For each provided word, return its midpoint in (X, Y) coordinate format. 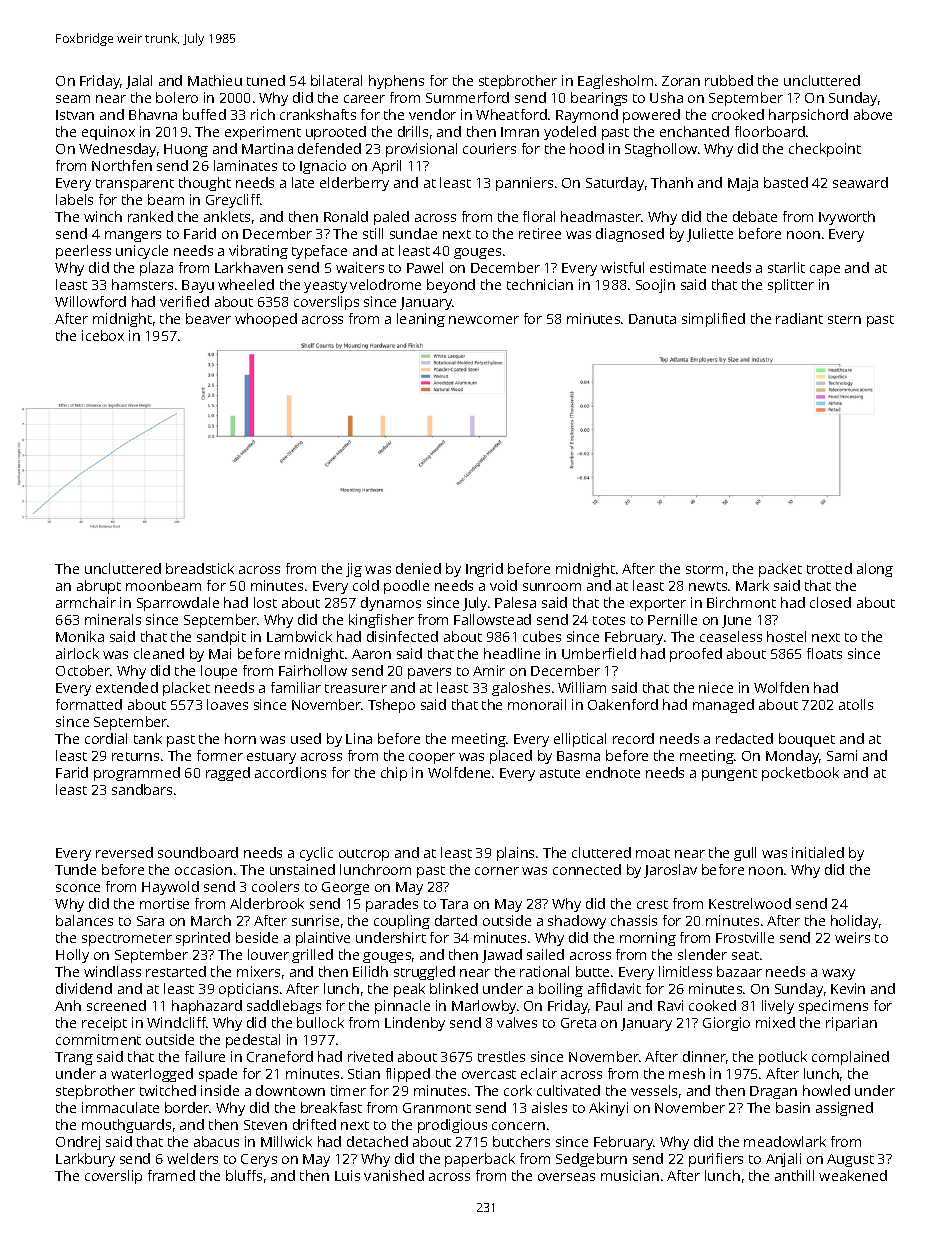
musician (630, 1175)
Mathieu (215, 80)
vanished (394, 1175)
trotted (829, 568)
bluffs (244, 1175)
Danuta (652, 319)
